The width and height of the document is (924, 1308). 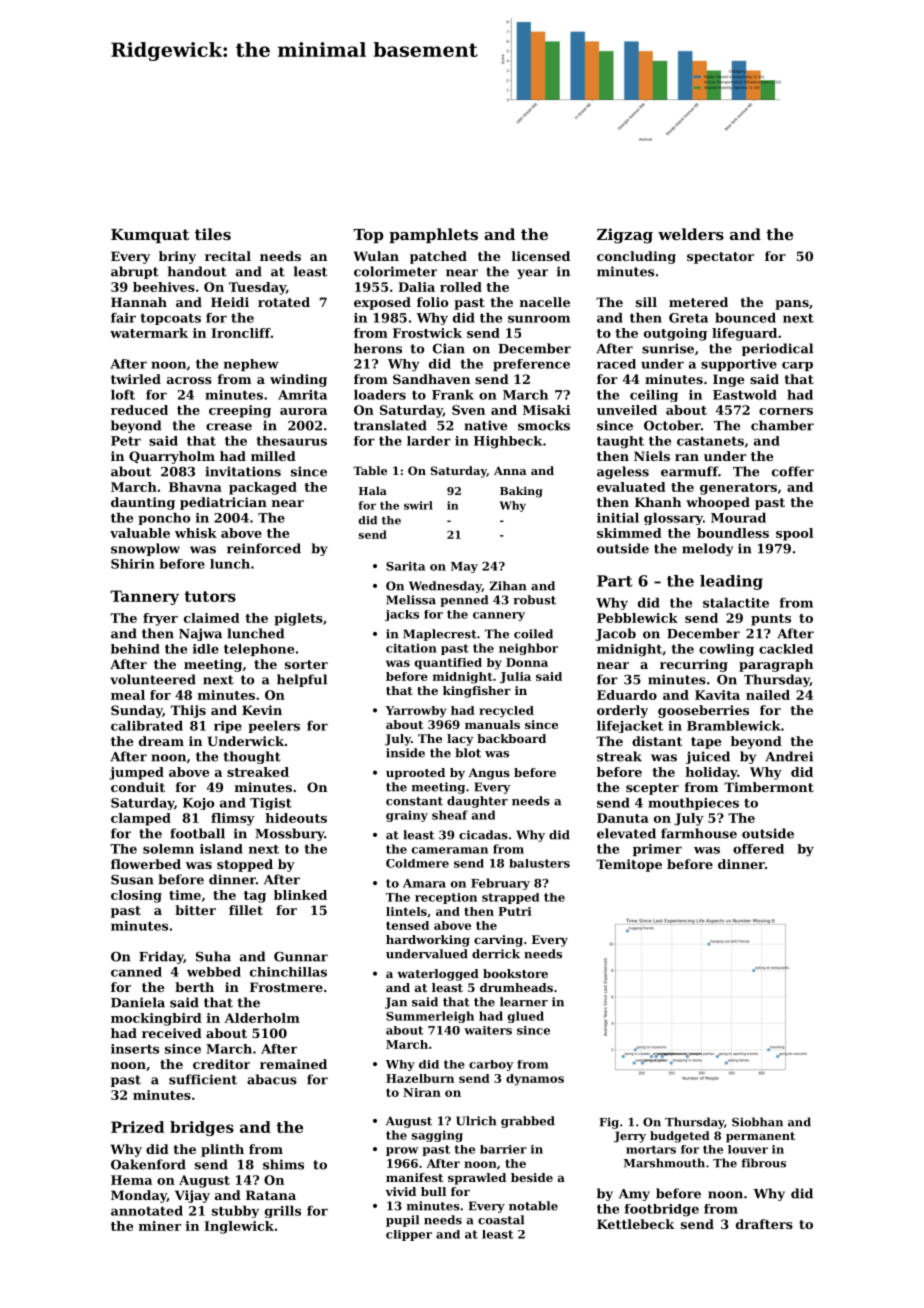 I want to click on Zigzag, so click(x=625, y=236).
